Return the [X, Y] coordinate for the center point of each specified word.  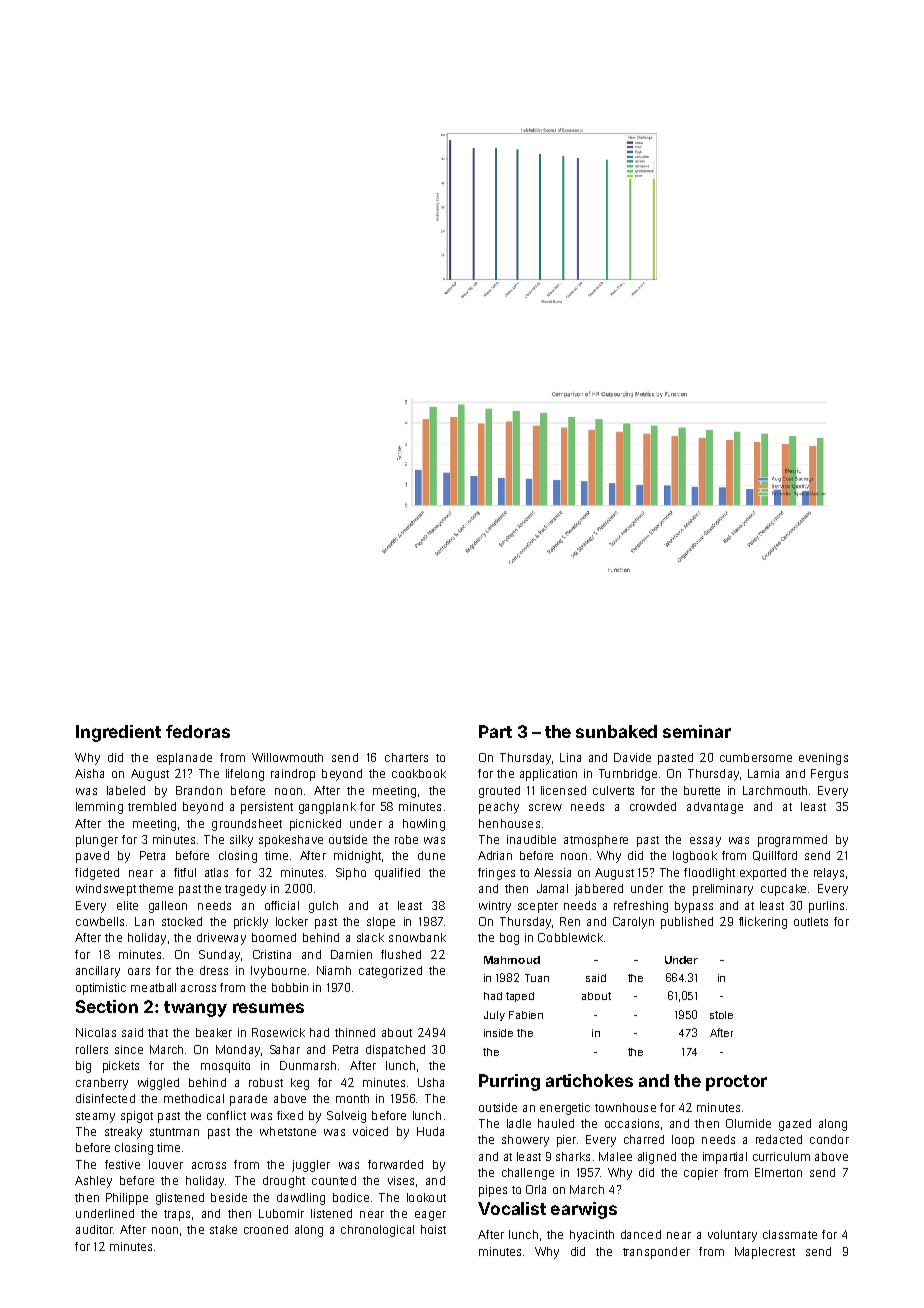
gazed [795, 1125]
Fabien [526, 1015]
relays [829, 874]
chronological [377, 1231]
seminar [697, 731]
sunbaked [616, 731]
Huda [430, 1131]
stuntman [174, 1132]
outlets [811, 921]
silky [241, 841]
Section [107, 1006]
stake [223, 1229]
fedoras [198, 731]
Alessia [552, 872]
